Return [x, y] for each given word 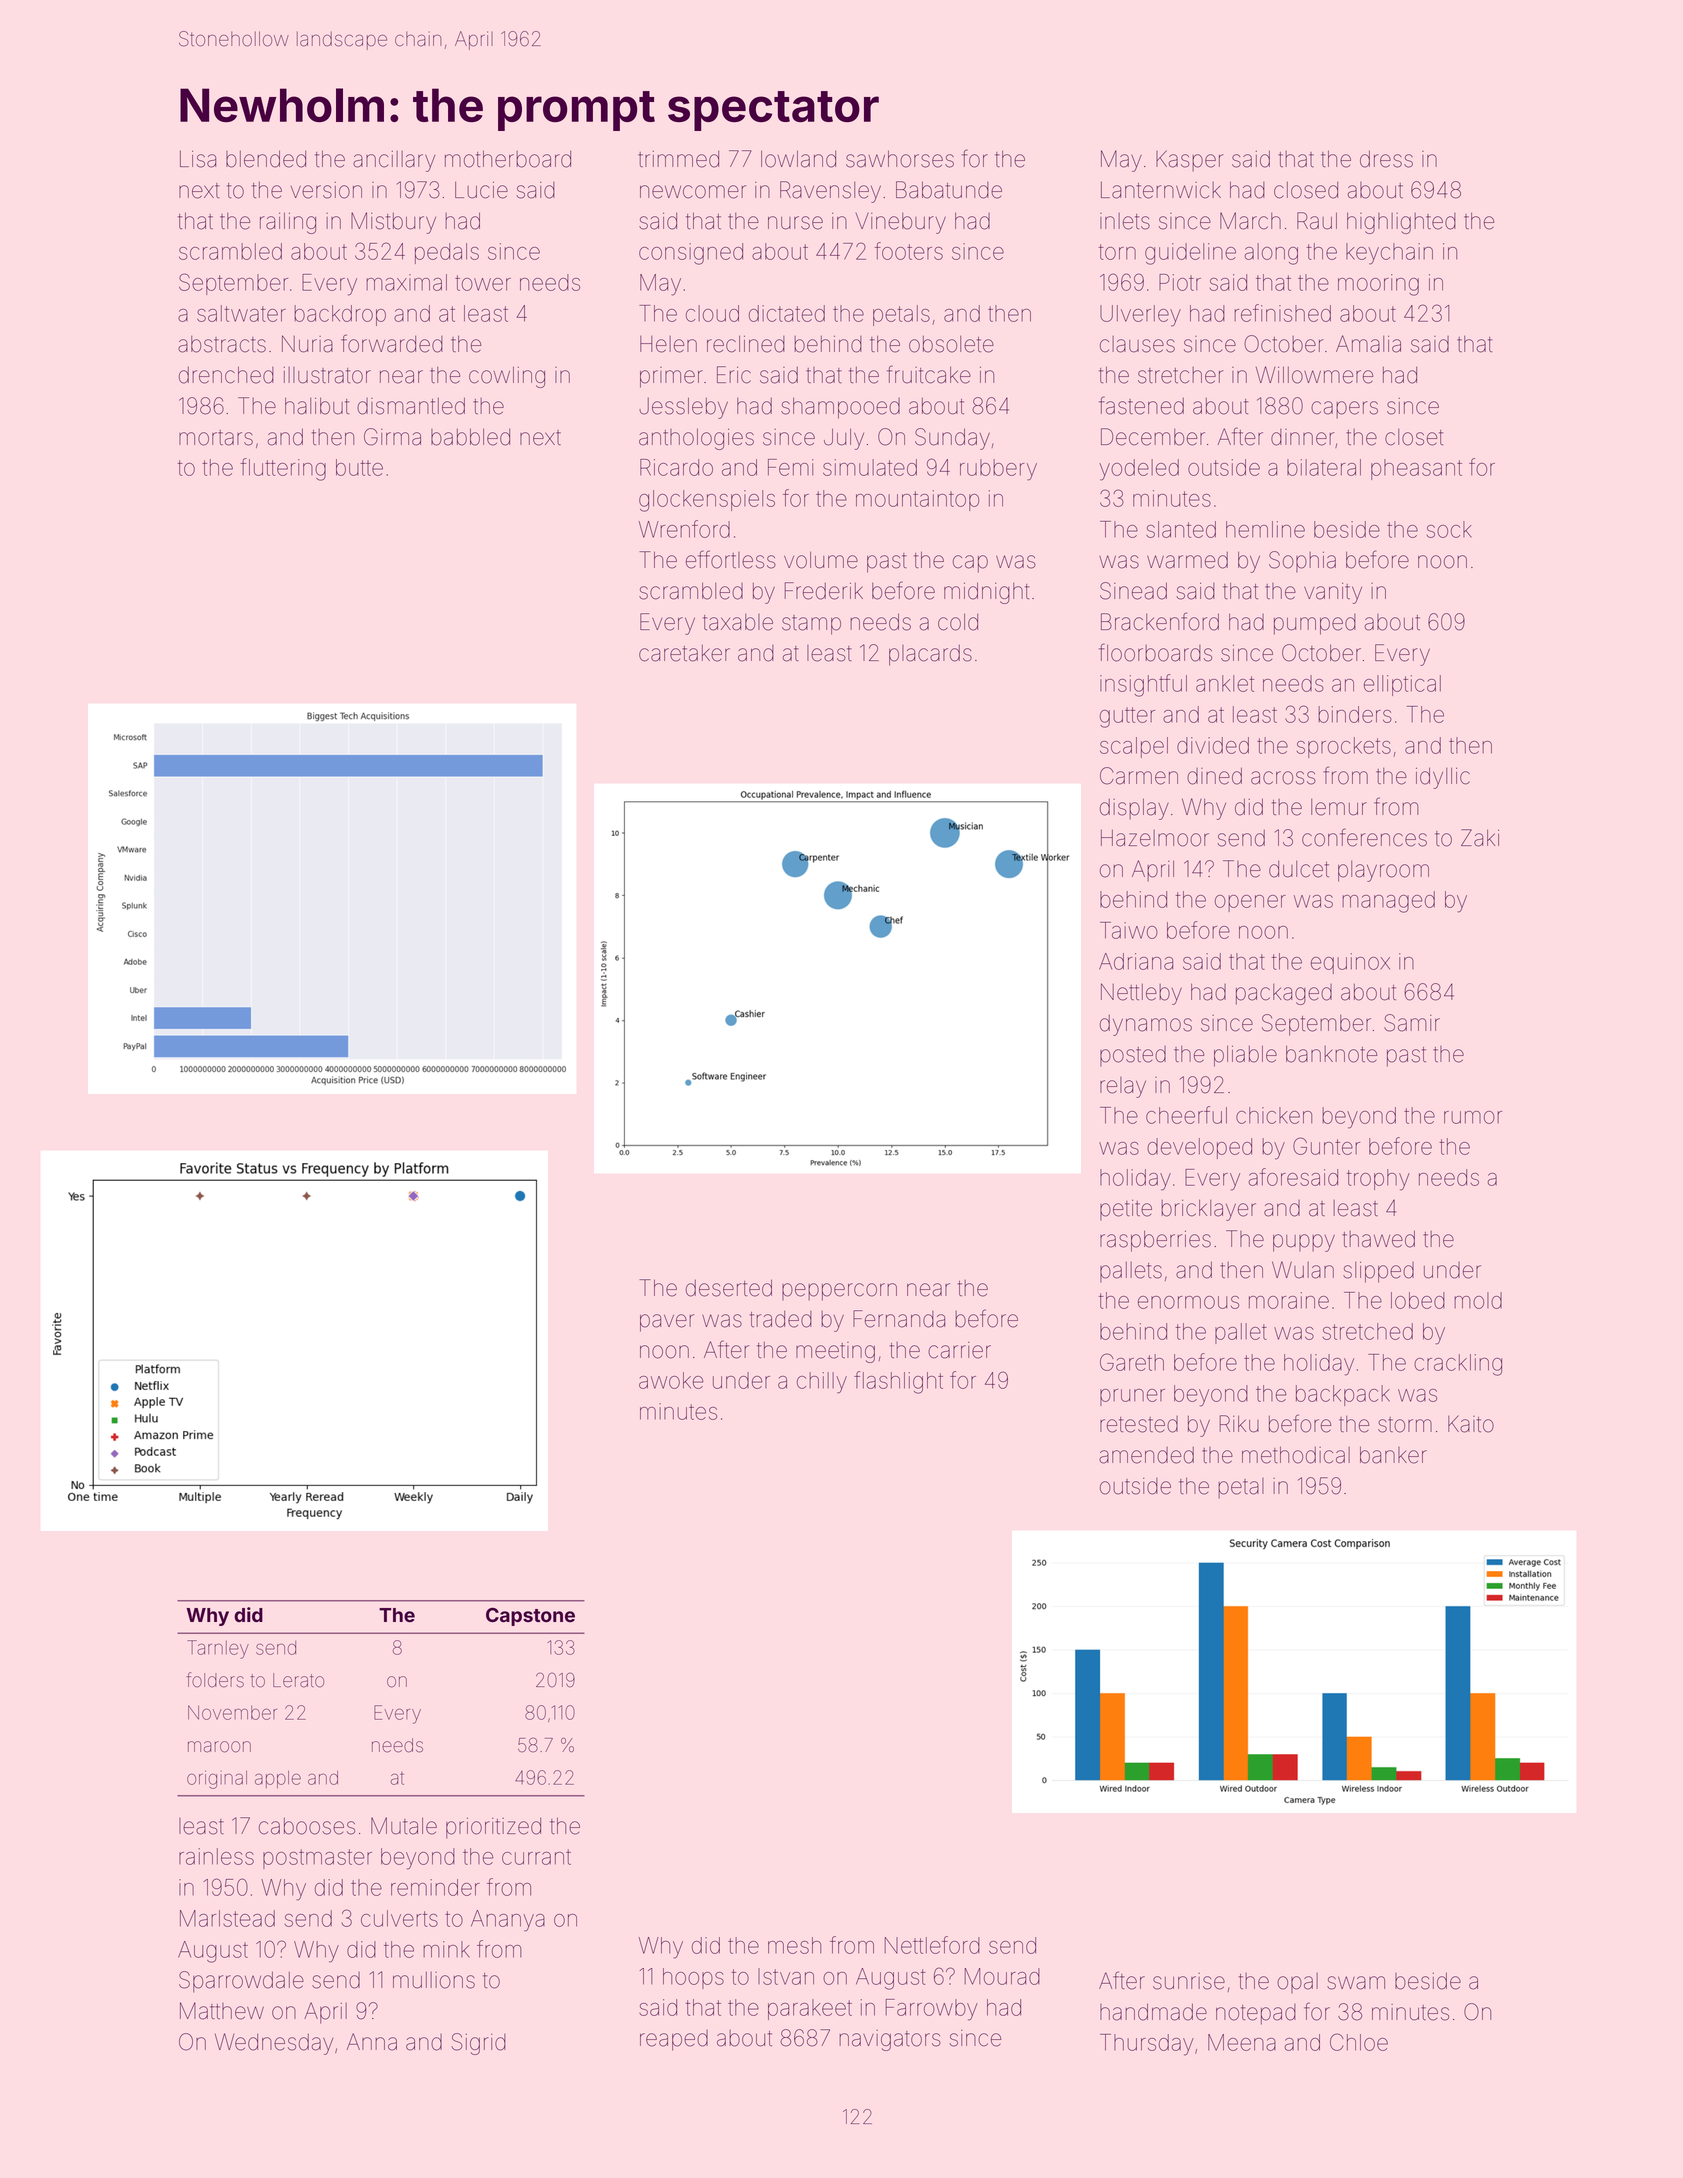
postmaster [317, 1859]
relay [1123, 1087]
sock [1449, 529]
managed [1388, 902]
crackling [1458, 1365]
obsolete [951, 344]
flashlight [898, 1382]
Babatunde [949, 190]
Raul [1317, 221]
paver [667, 1323]
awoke [671, 1380]
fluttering [283, 469]
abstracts [222, 344]
